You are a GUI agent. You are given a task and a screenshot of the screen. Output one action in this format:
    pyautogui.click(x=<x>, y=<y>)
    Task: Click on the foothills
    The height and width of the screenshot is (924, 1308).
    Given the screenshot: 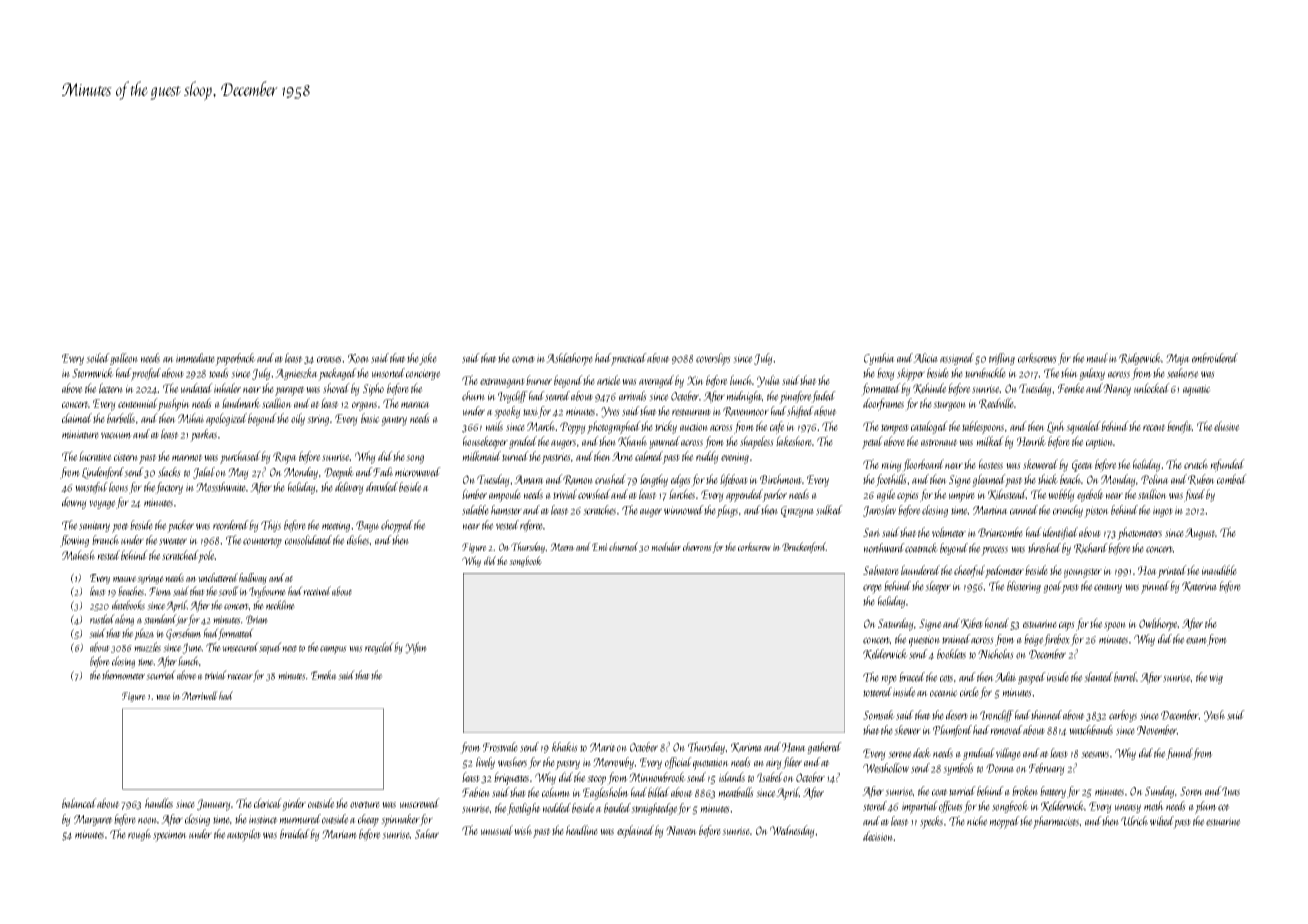 What is the action you would take?
    pyautogui.click(x=891, y=480)
